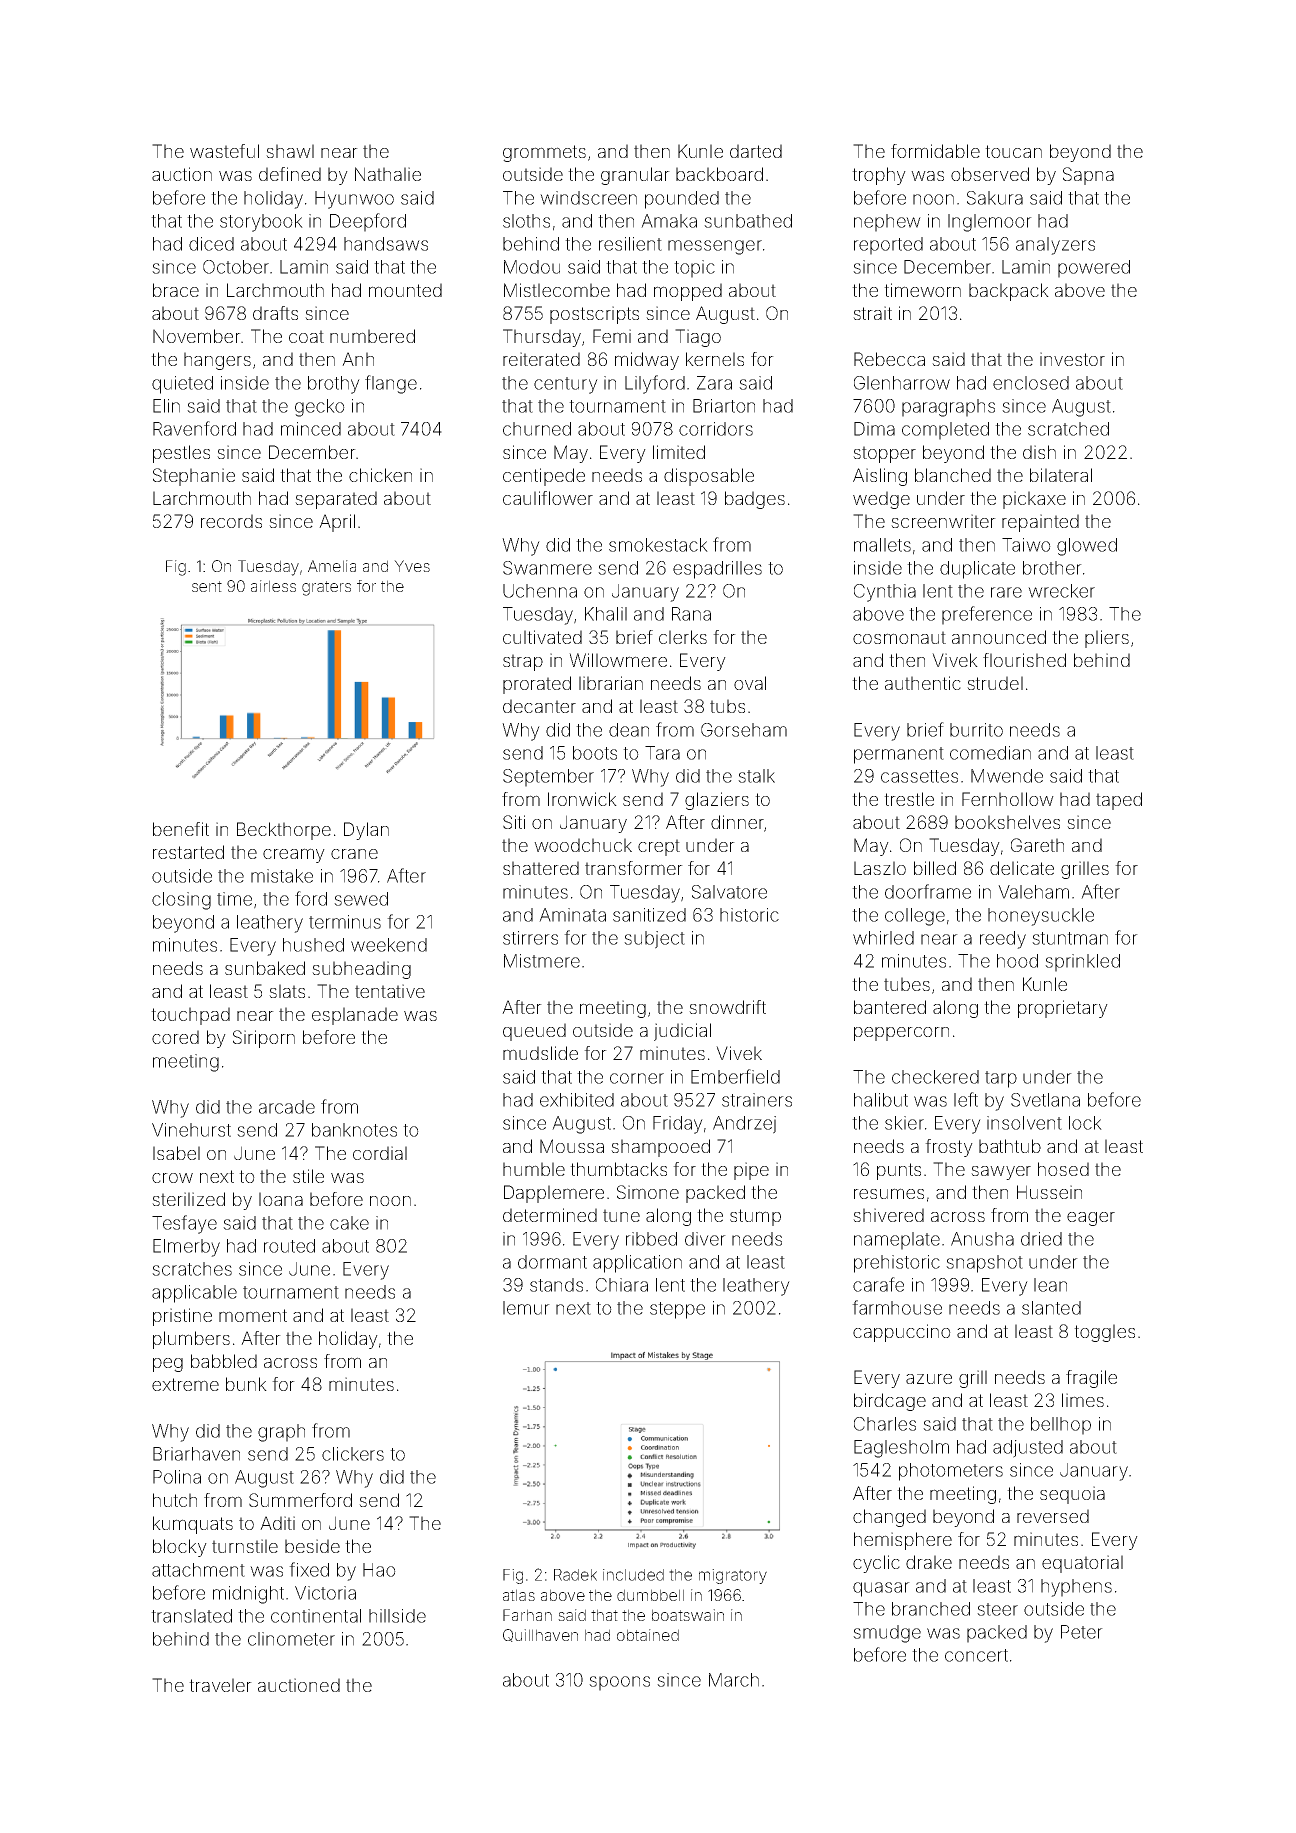 The height and width of the image is (1833, 1296). Describe the element at coordinates (548, 498) in the image. I see `cauliflower` at that location.
